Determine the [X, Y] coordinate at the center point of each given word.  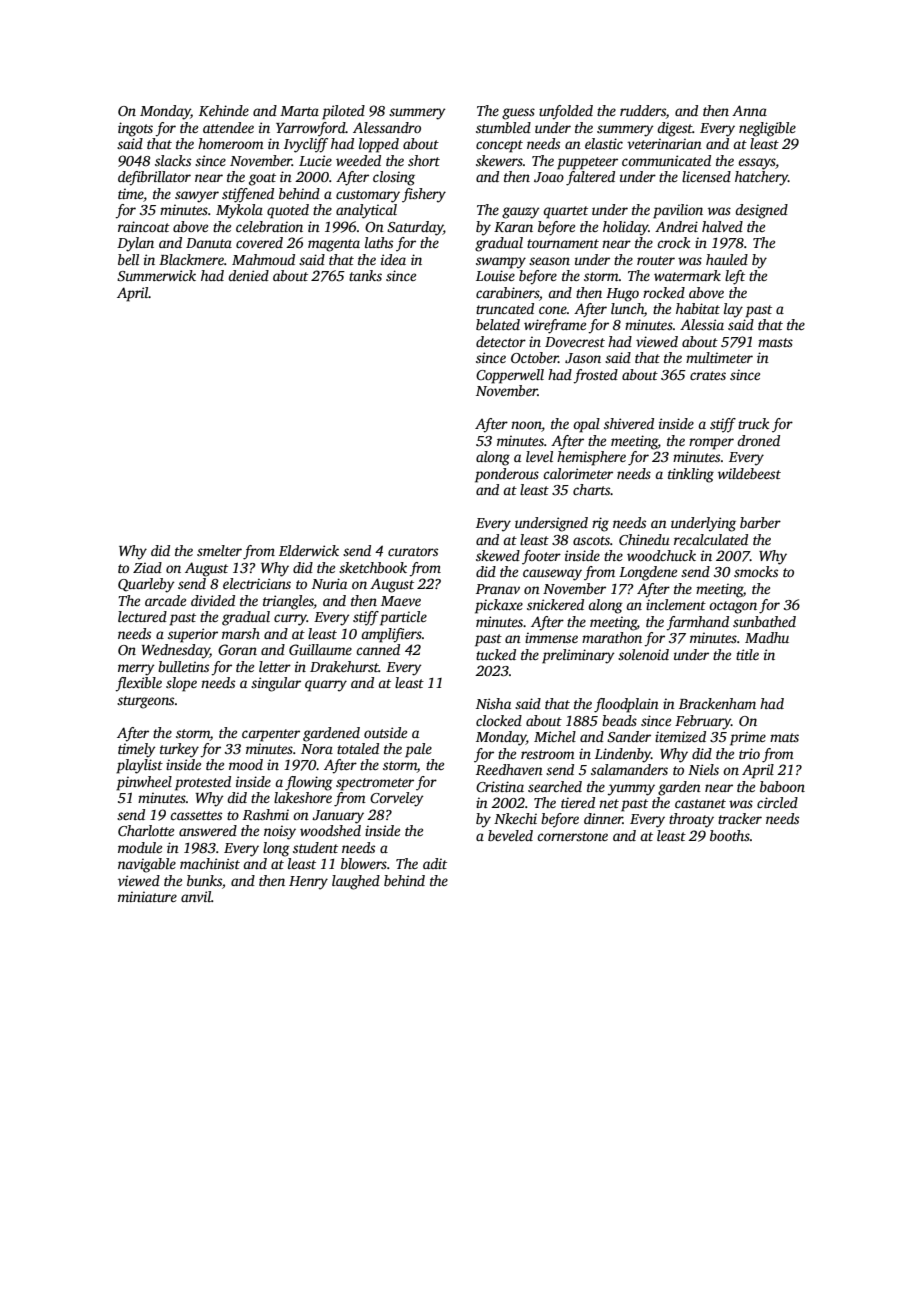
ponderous [507, 475]
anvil [196, 896]
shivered [629, 423]
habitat [698, 308]
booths [730, 835]
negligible [767, 129]
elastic [604, 143]
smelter [219, 550]
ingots [135, 129]
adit [435, 863]
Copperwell [510, 376]
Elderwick [309, 550]
